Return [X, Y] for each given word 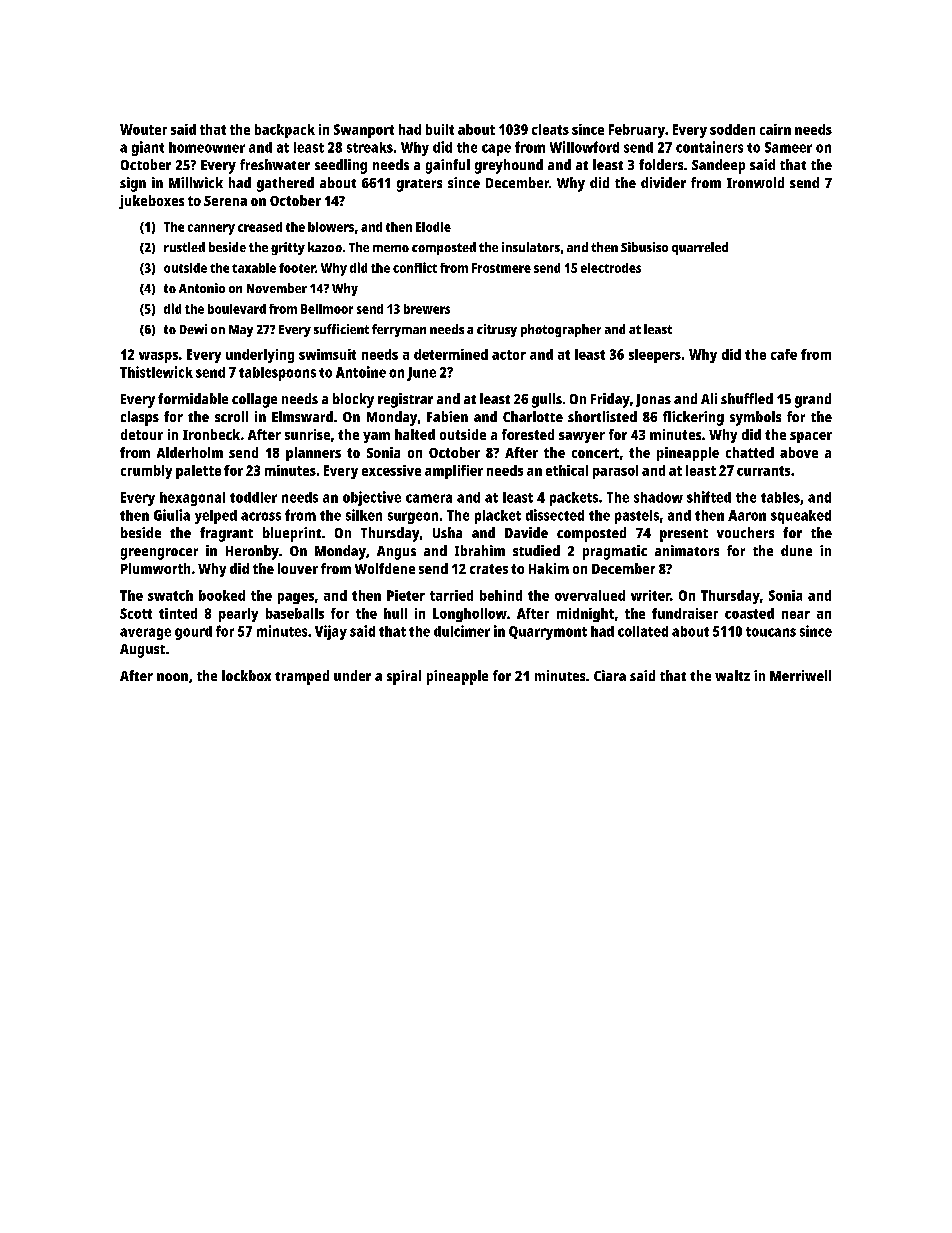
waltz [732, 675]
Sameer [788, 147]
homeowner [207, 147]
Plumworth [155, 568]
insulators [531, 247]
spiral [404, 677]
